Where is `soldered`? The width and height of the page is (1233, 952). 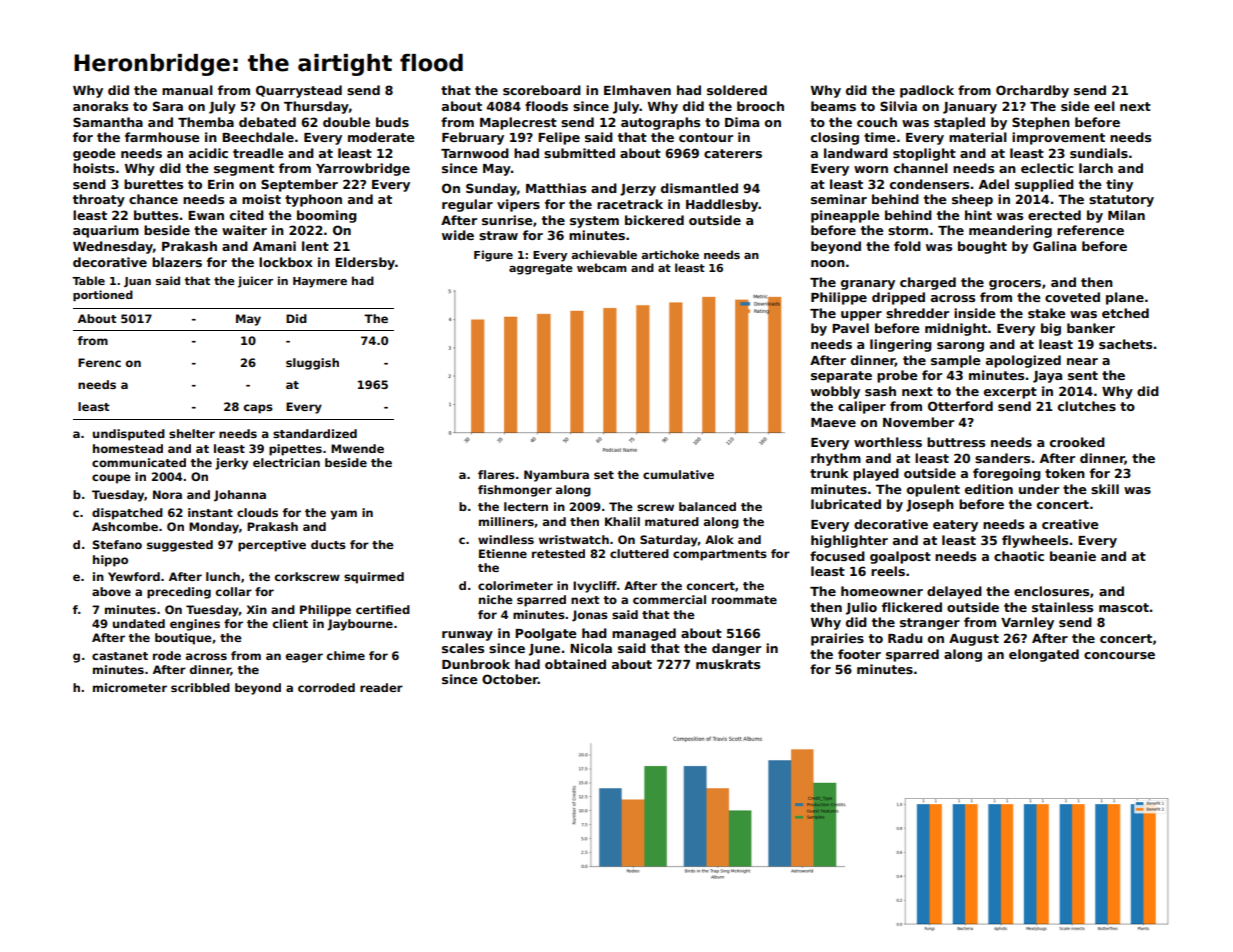 soldered is located at coordinates (737, 90).
